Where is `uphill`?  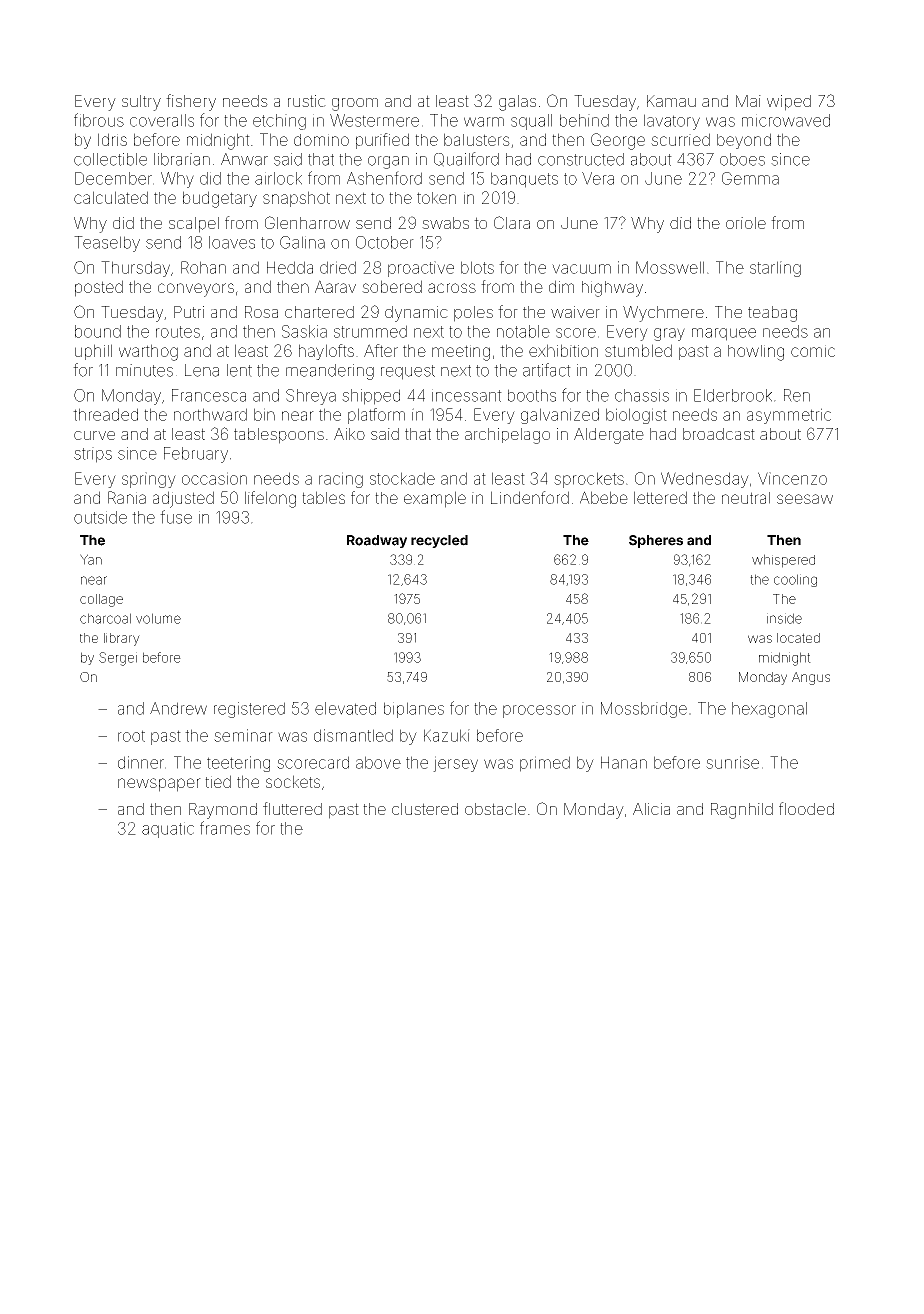
uphill is located at coordinates (93, 352).
